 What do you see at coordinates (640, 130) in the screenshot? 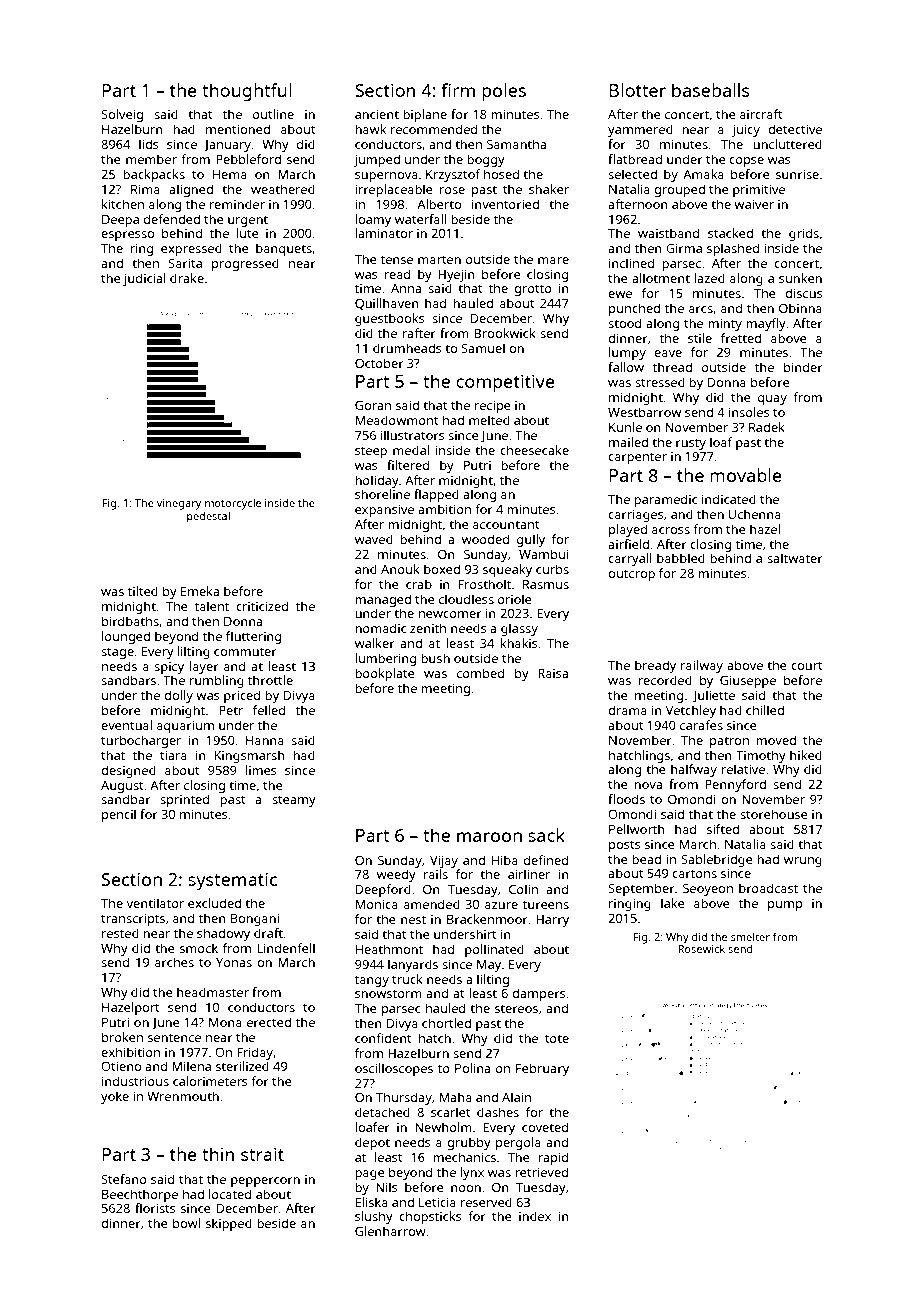
I see `yammered` at bounding box center [640, 130].
